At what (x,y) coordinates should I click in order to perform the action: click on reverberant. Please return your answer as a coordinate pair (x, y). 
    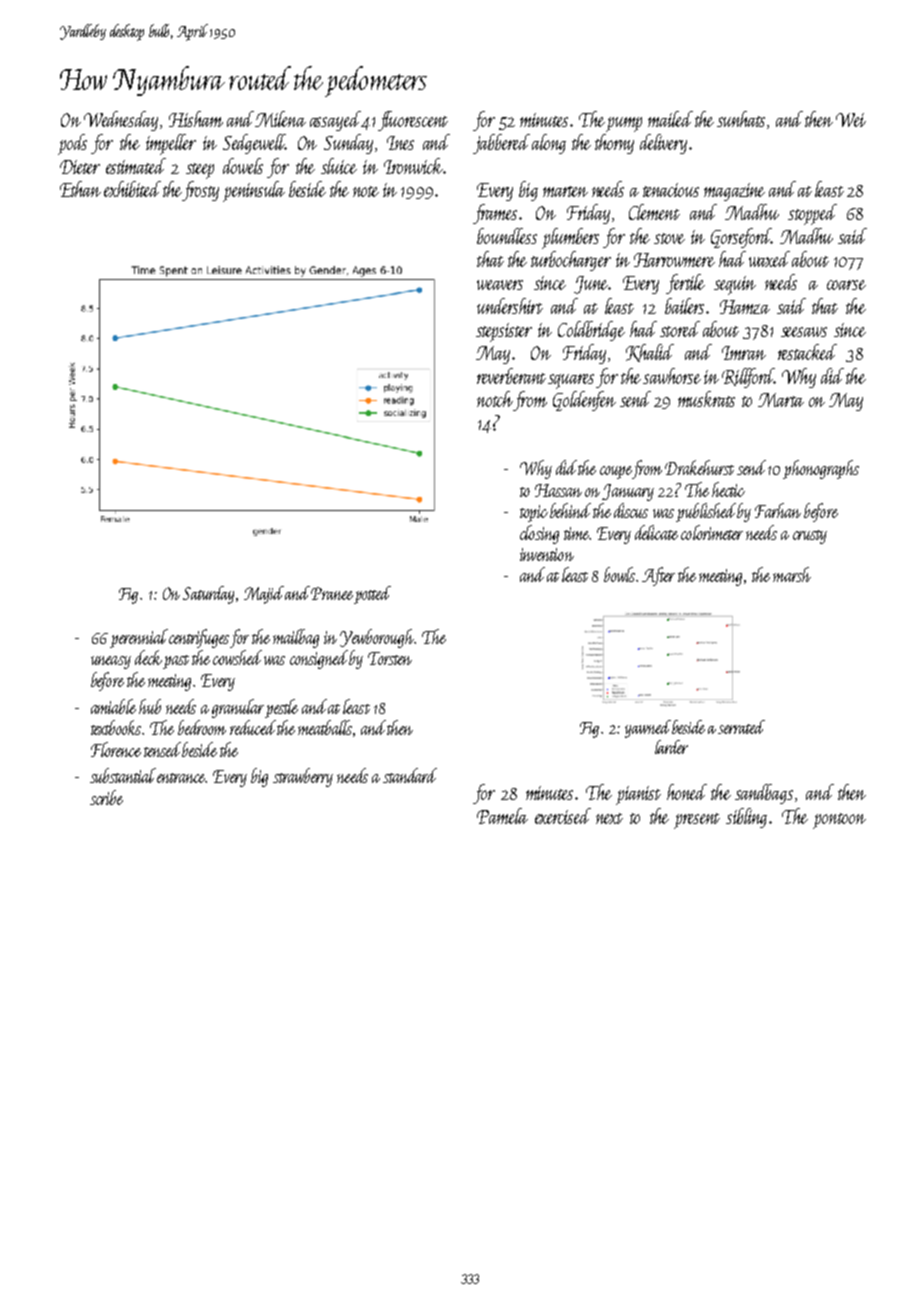
    Looking at the image, I should click on (511, 376).
